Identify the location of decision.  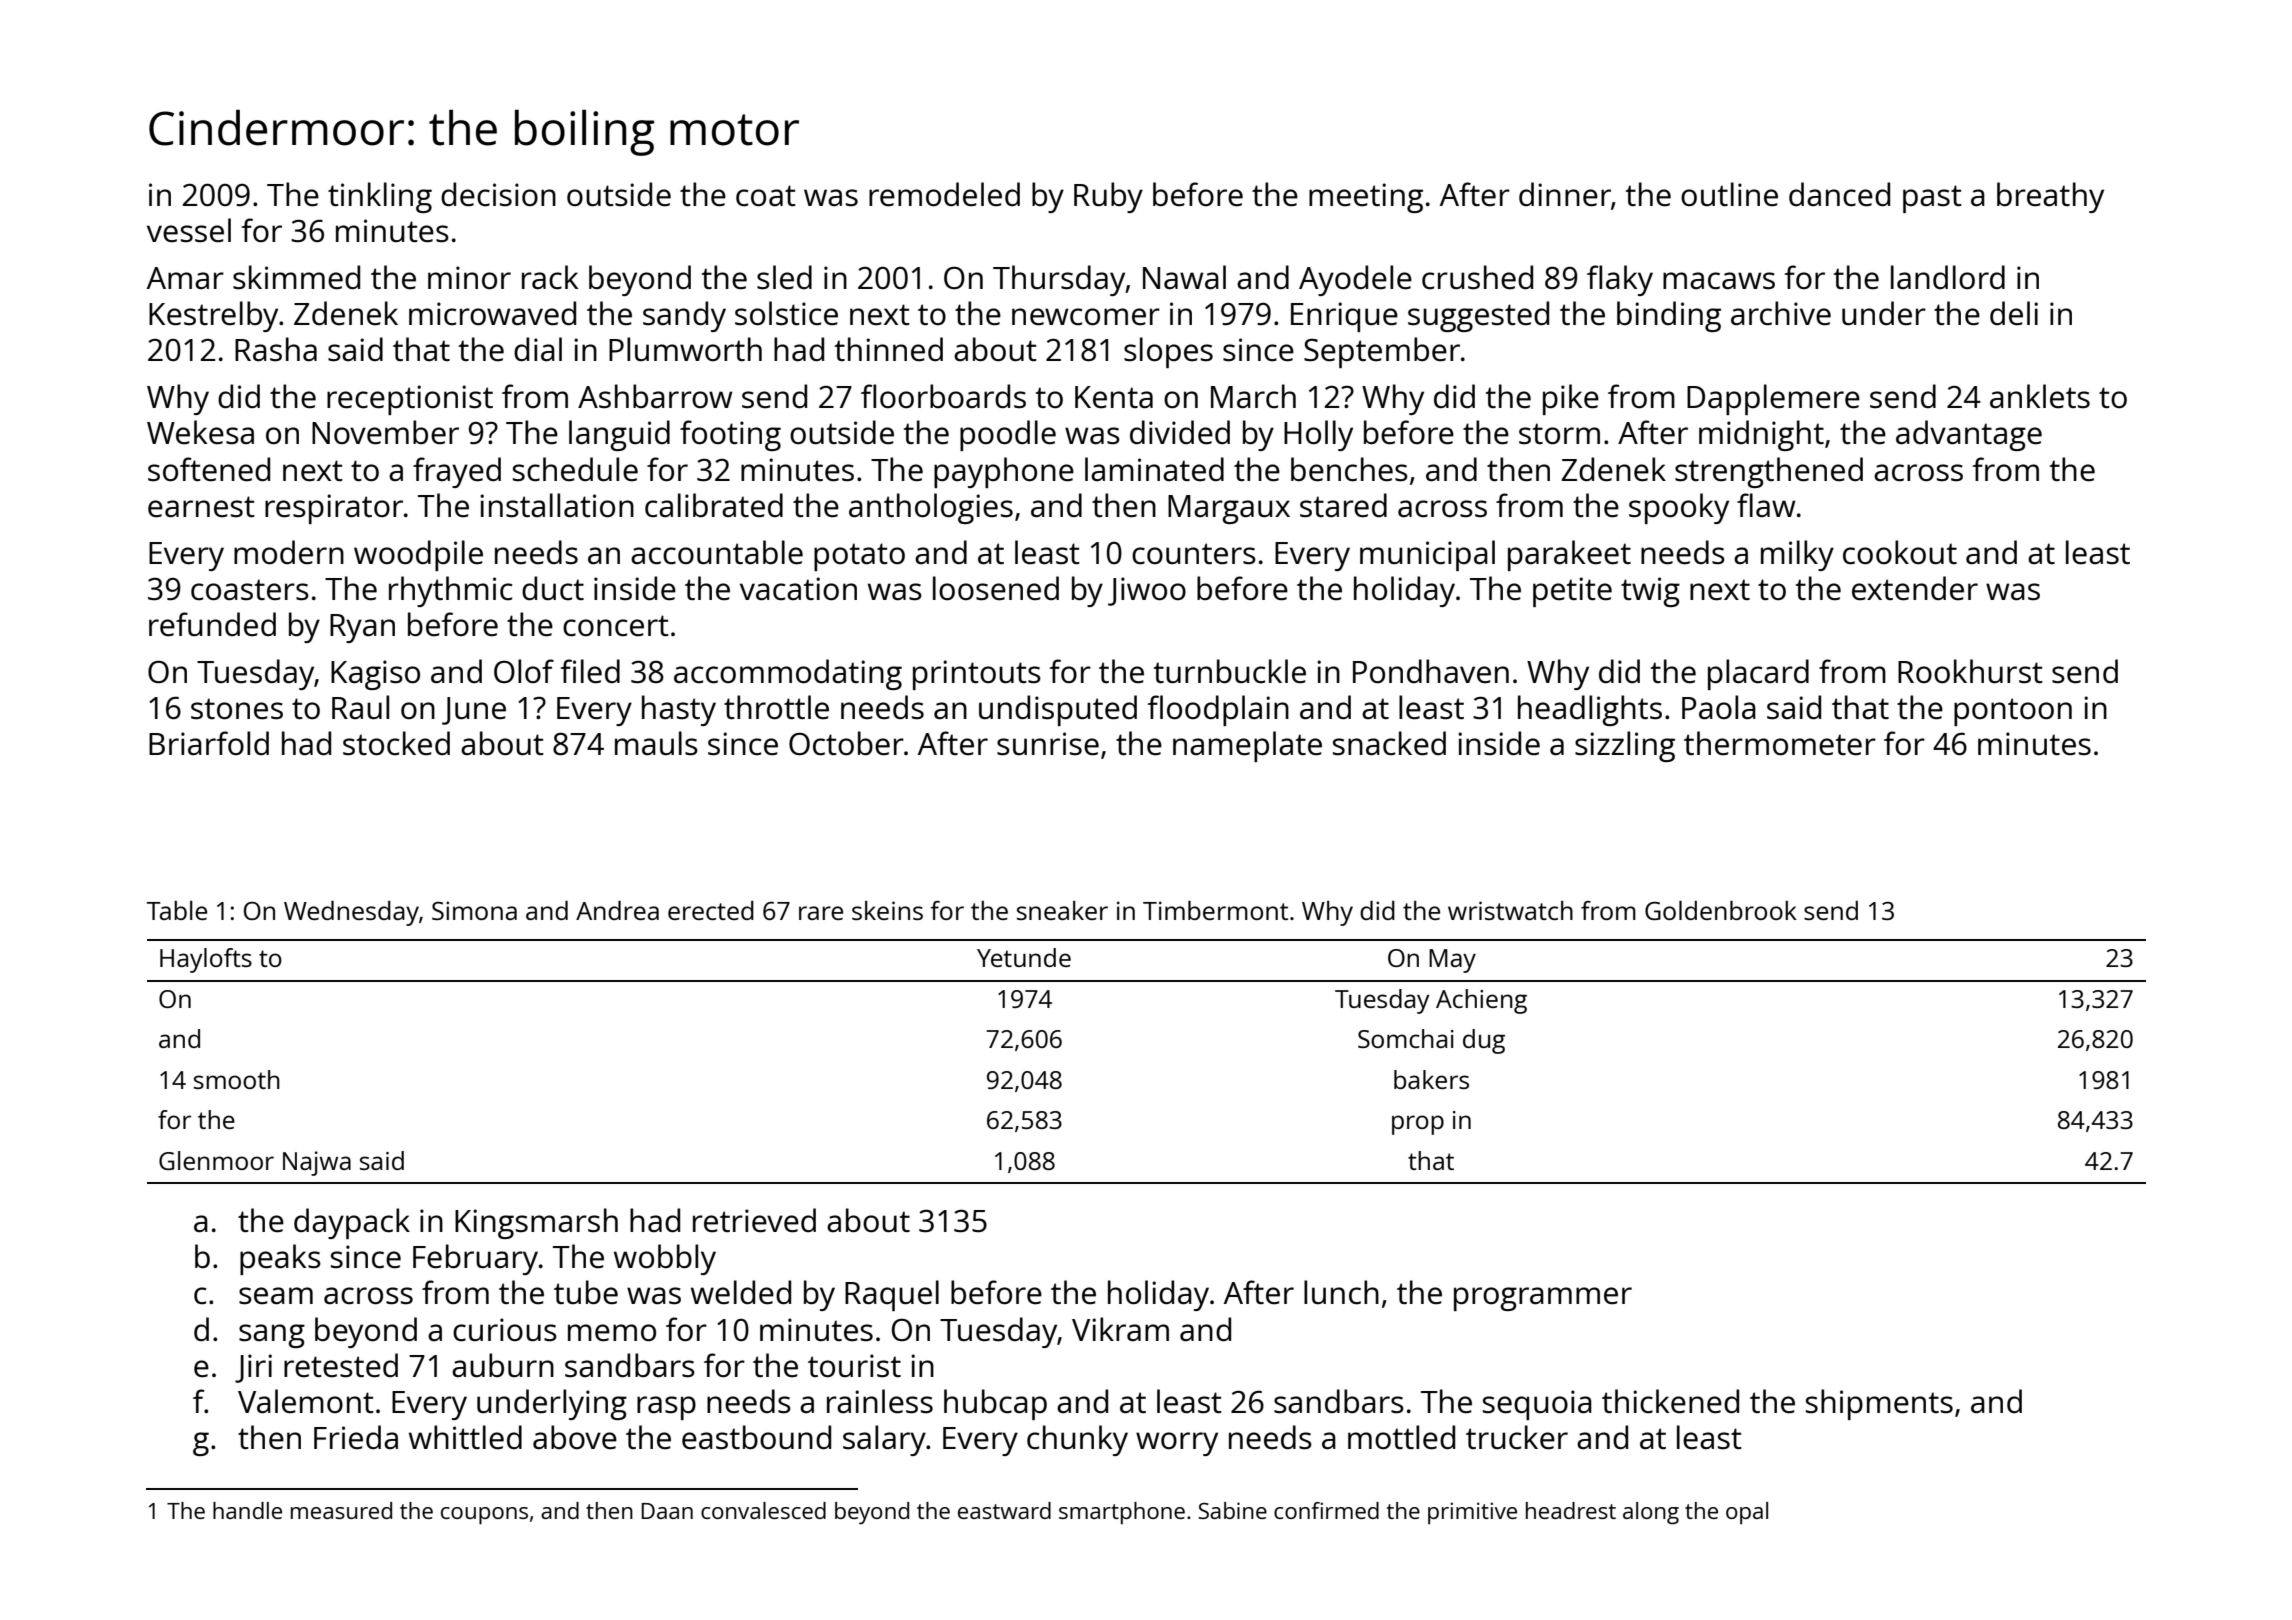
(498, 194).
